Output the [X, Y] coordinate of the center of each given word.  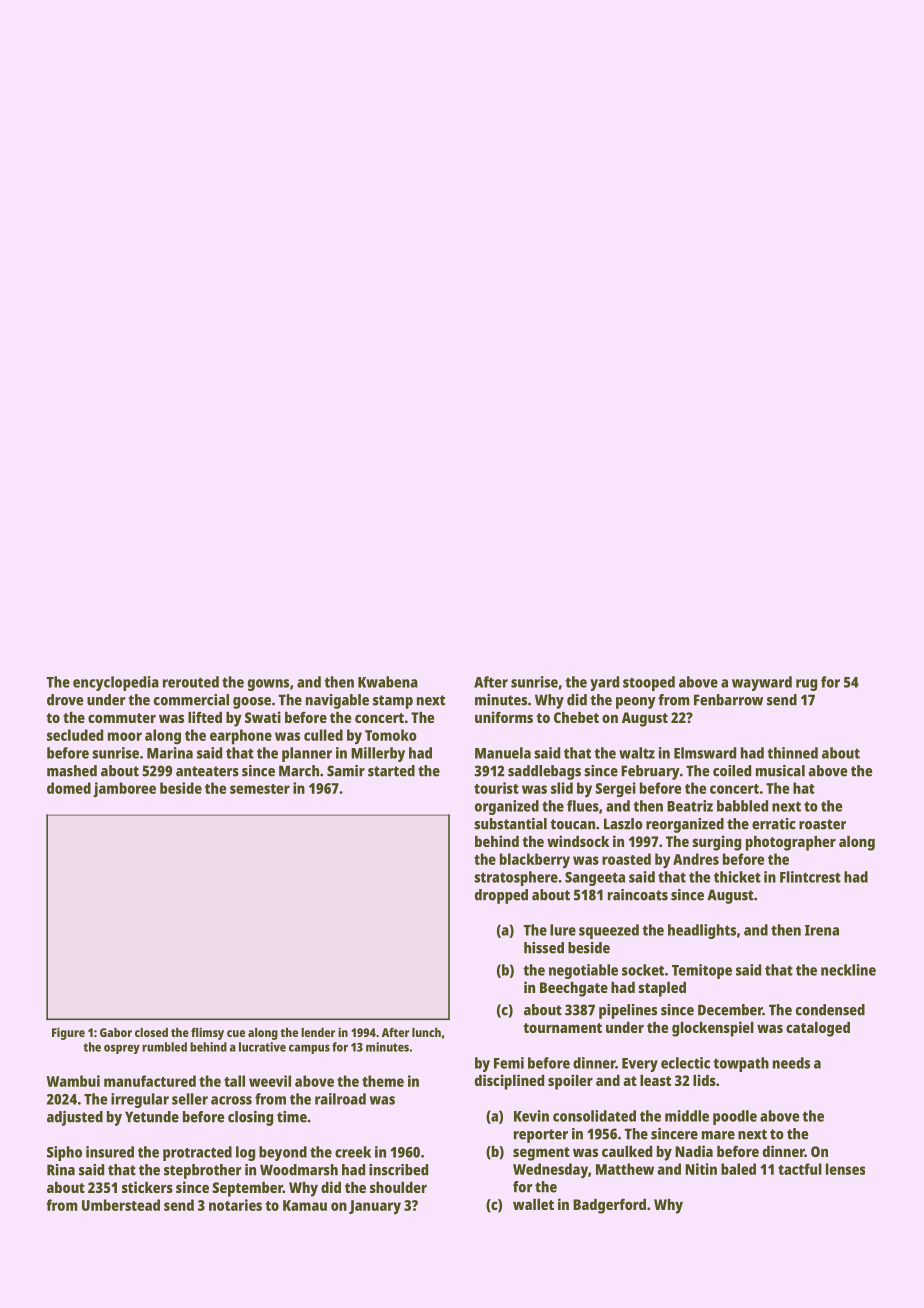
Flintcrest [810, 877]
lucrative [262, 1047]
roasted [626, 859]
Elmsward [705, 753]
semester [260, 789]
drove [65, 700]
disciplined [509, 1082]
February [650, 772]
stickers [147, 1187]
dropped [501, 896]
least [655, 1080]
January [375, 1207]
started [391, 771]
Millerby [378, 754]
